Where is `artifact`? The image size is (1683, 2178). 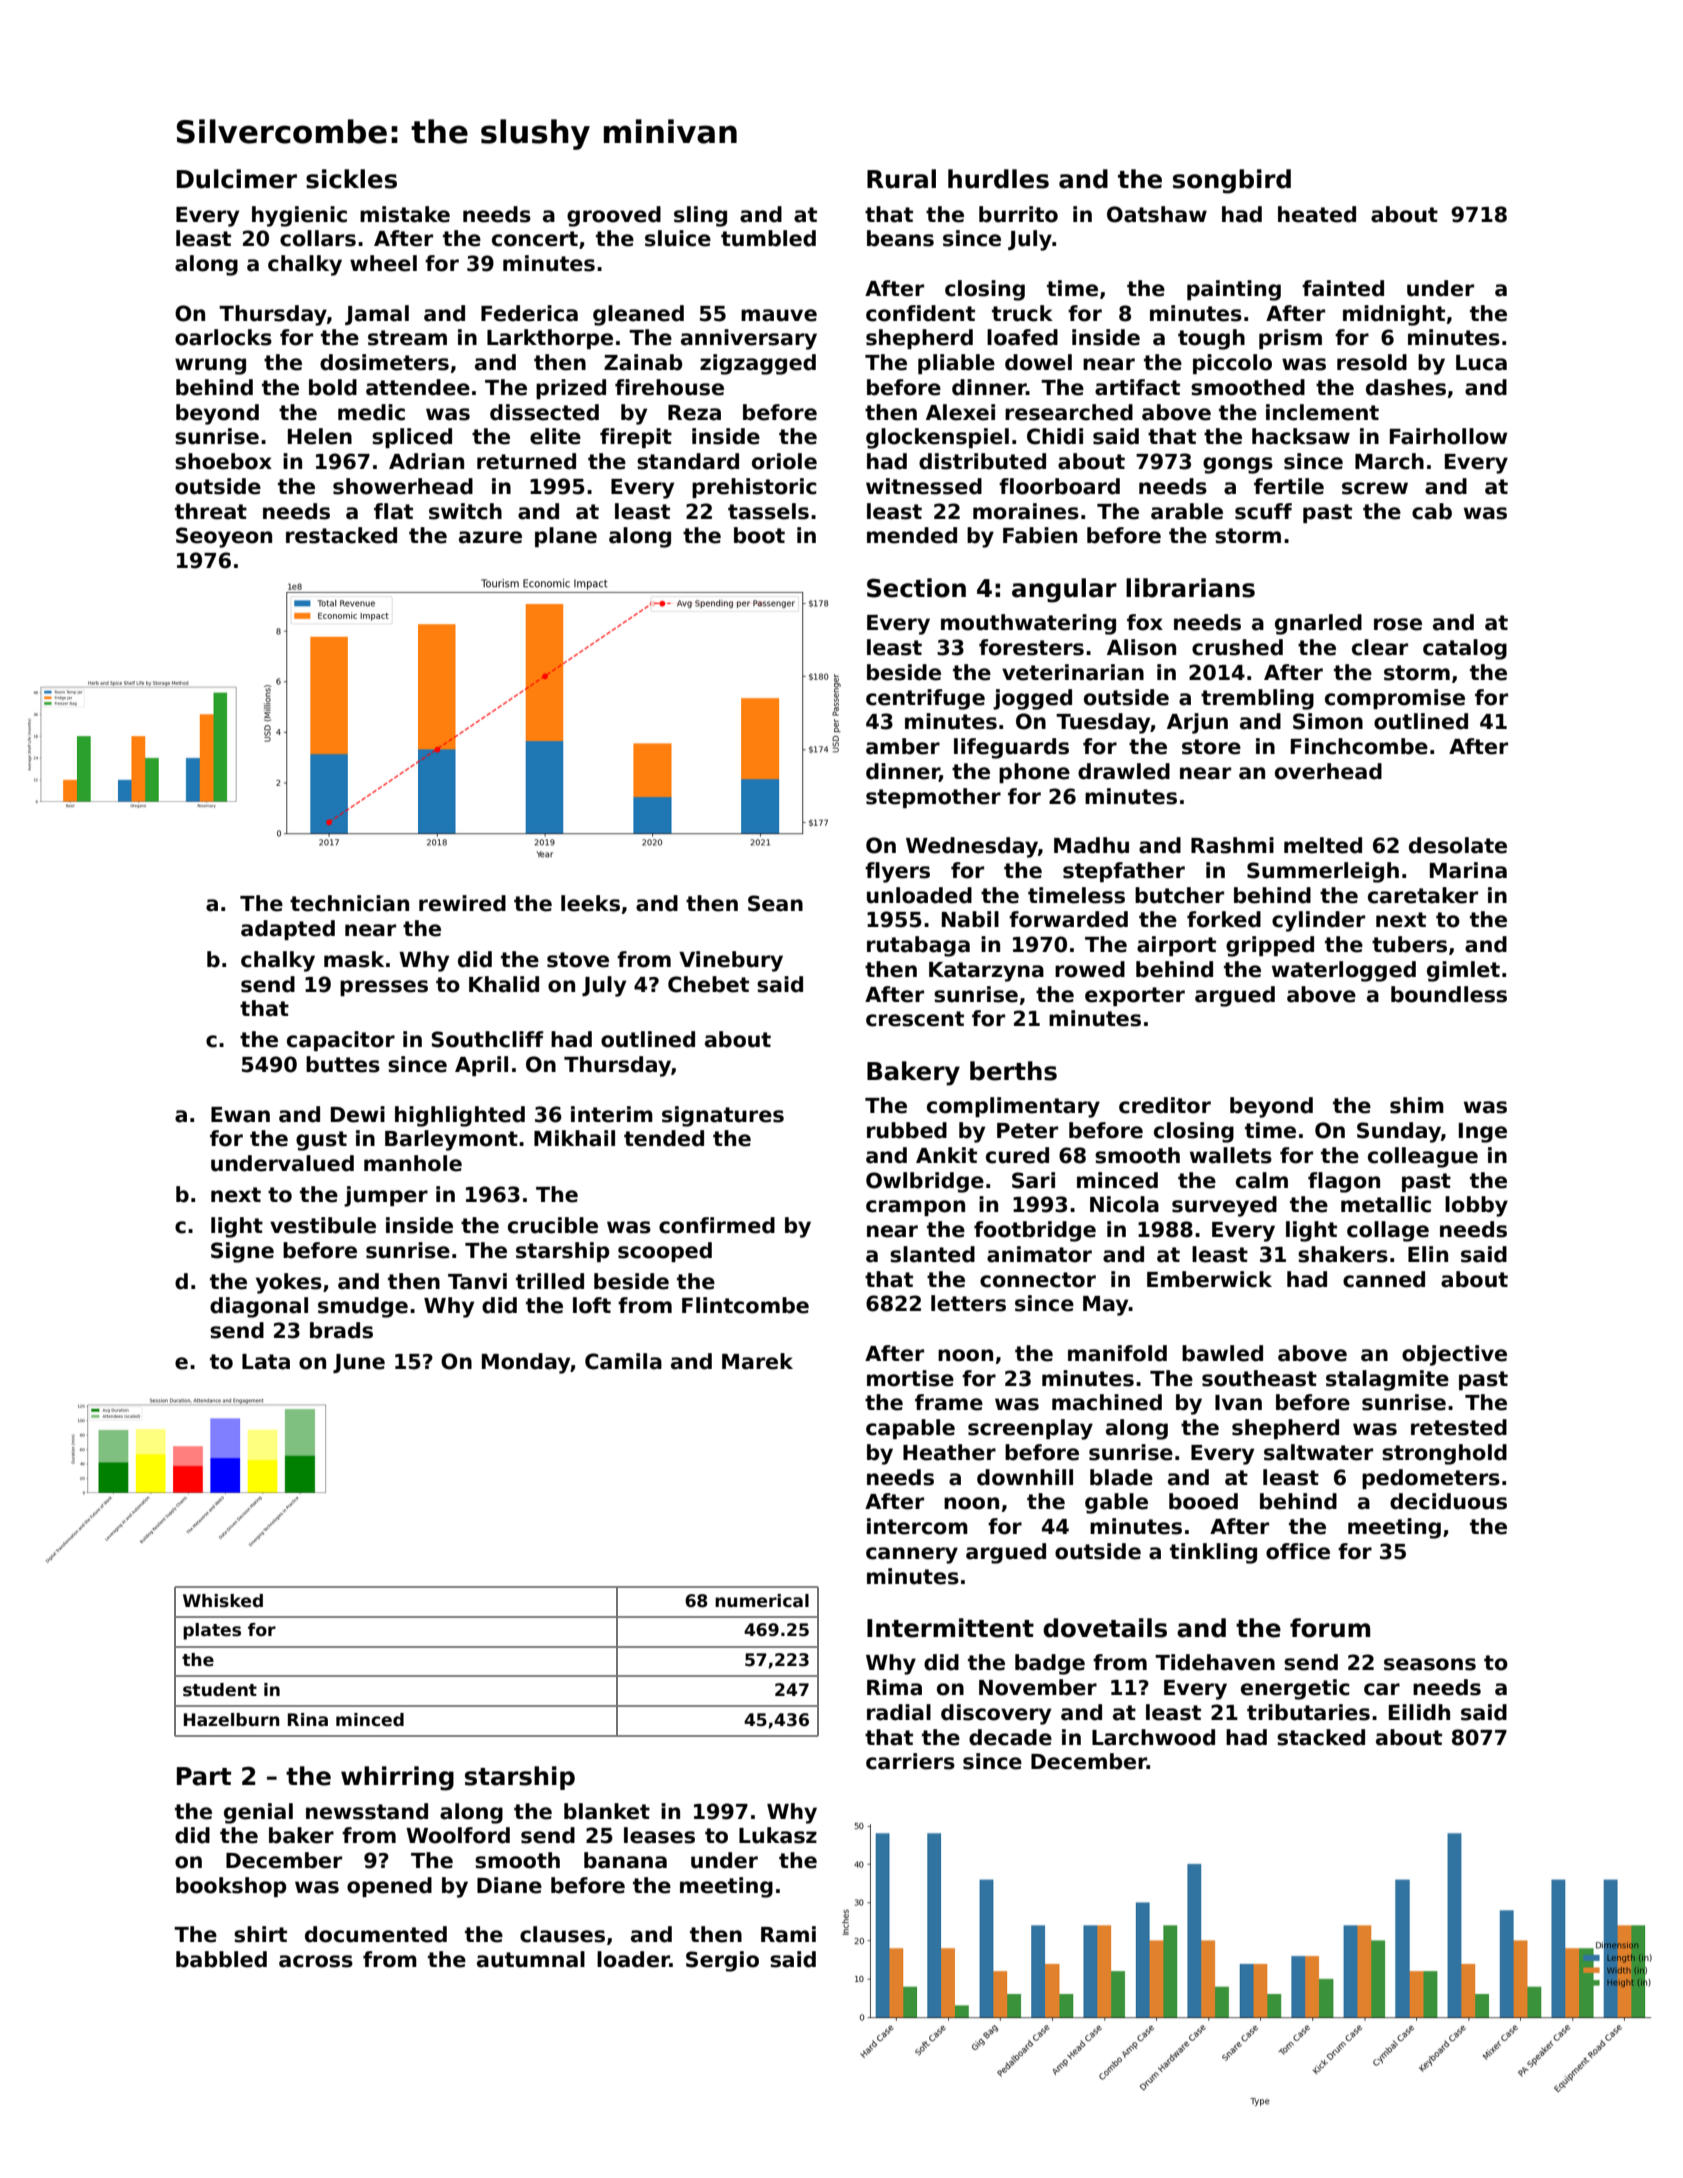 artifact is located at coordinates (1137, 387).
